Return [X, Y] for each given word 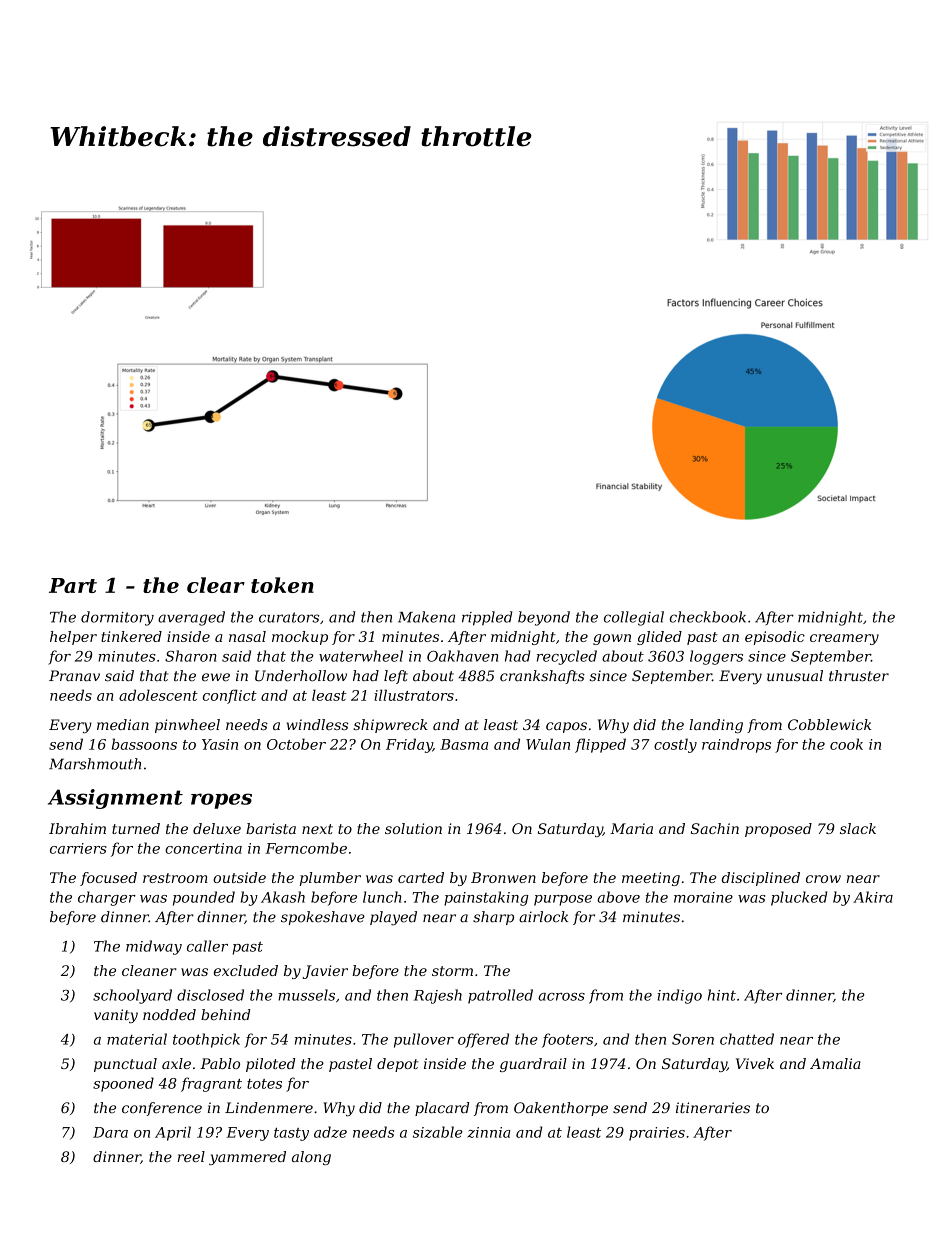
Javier [325, 972]
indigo [679, 996]
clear [216, 585]
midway [154, 947]
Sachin [715, 828]
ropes [221, 801]
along [311, 1158]
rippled [487, 618]
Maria [631, 828]
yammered [247, 1158]
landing [716, 726]
